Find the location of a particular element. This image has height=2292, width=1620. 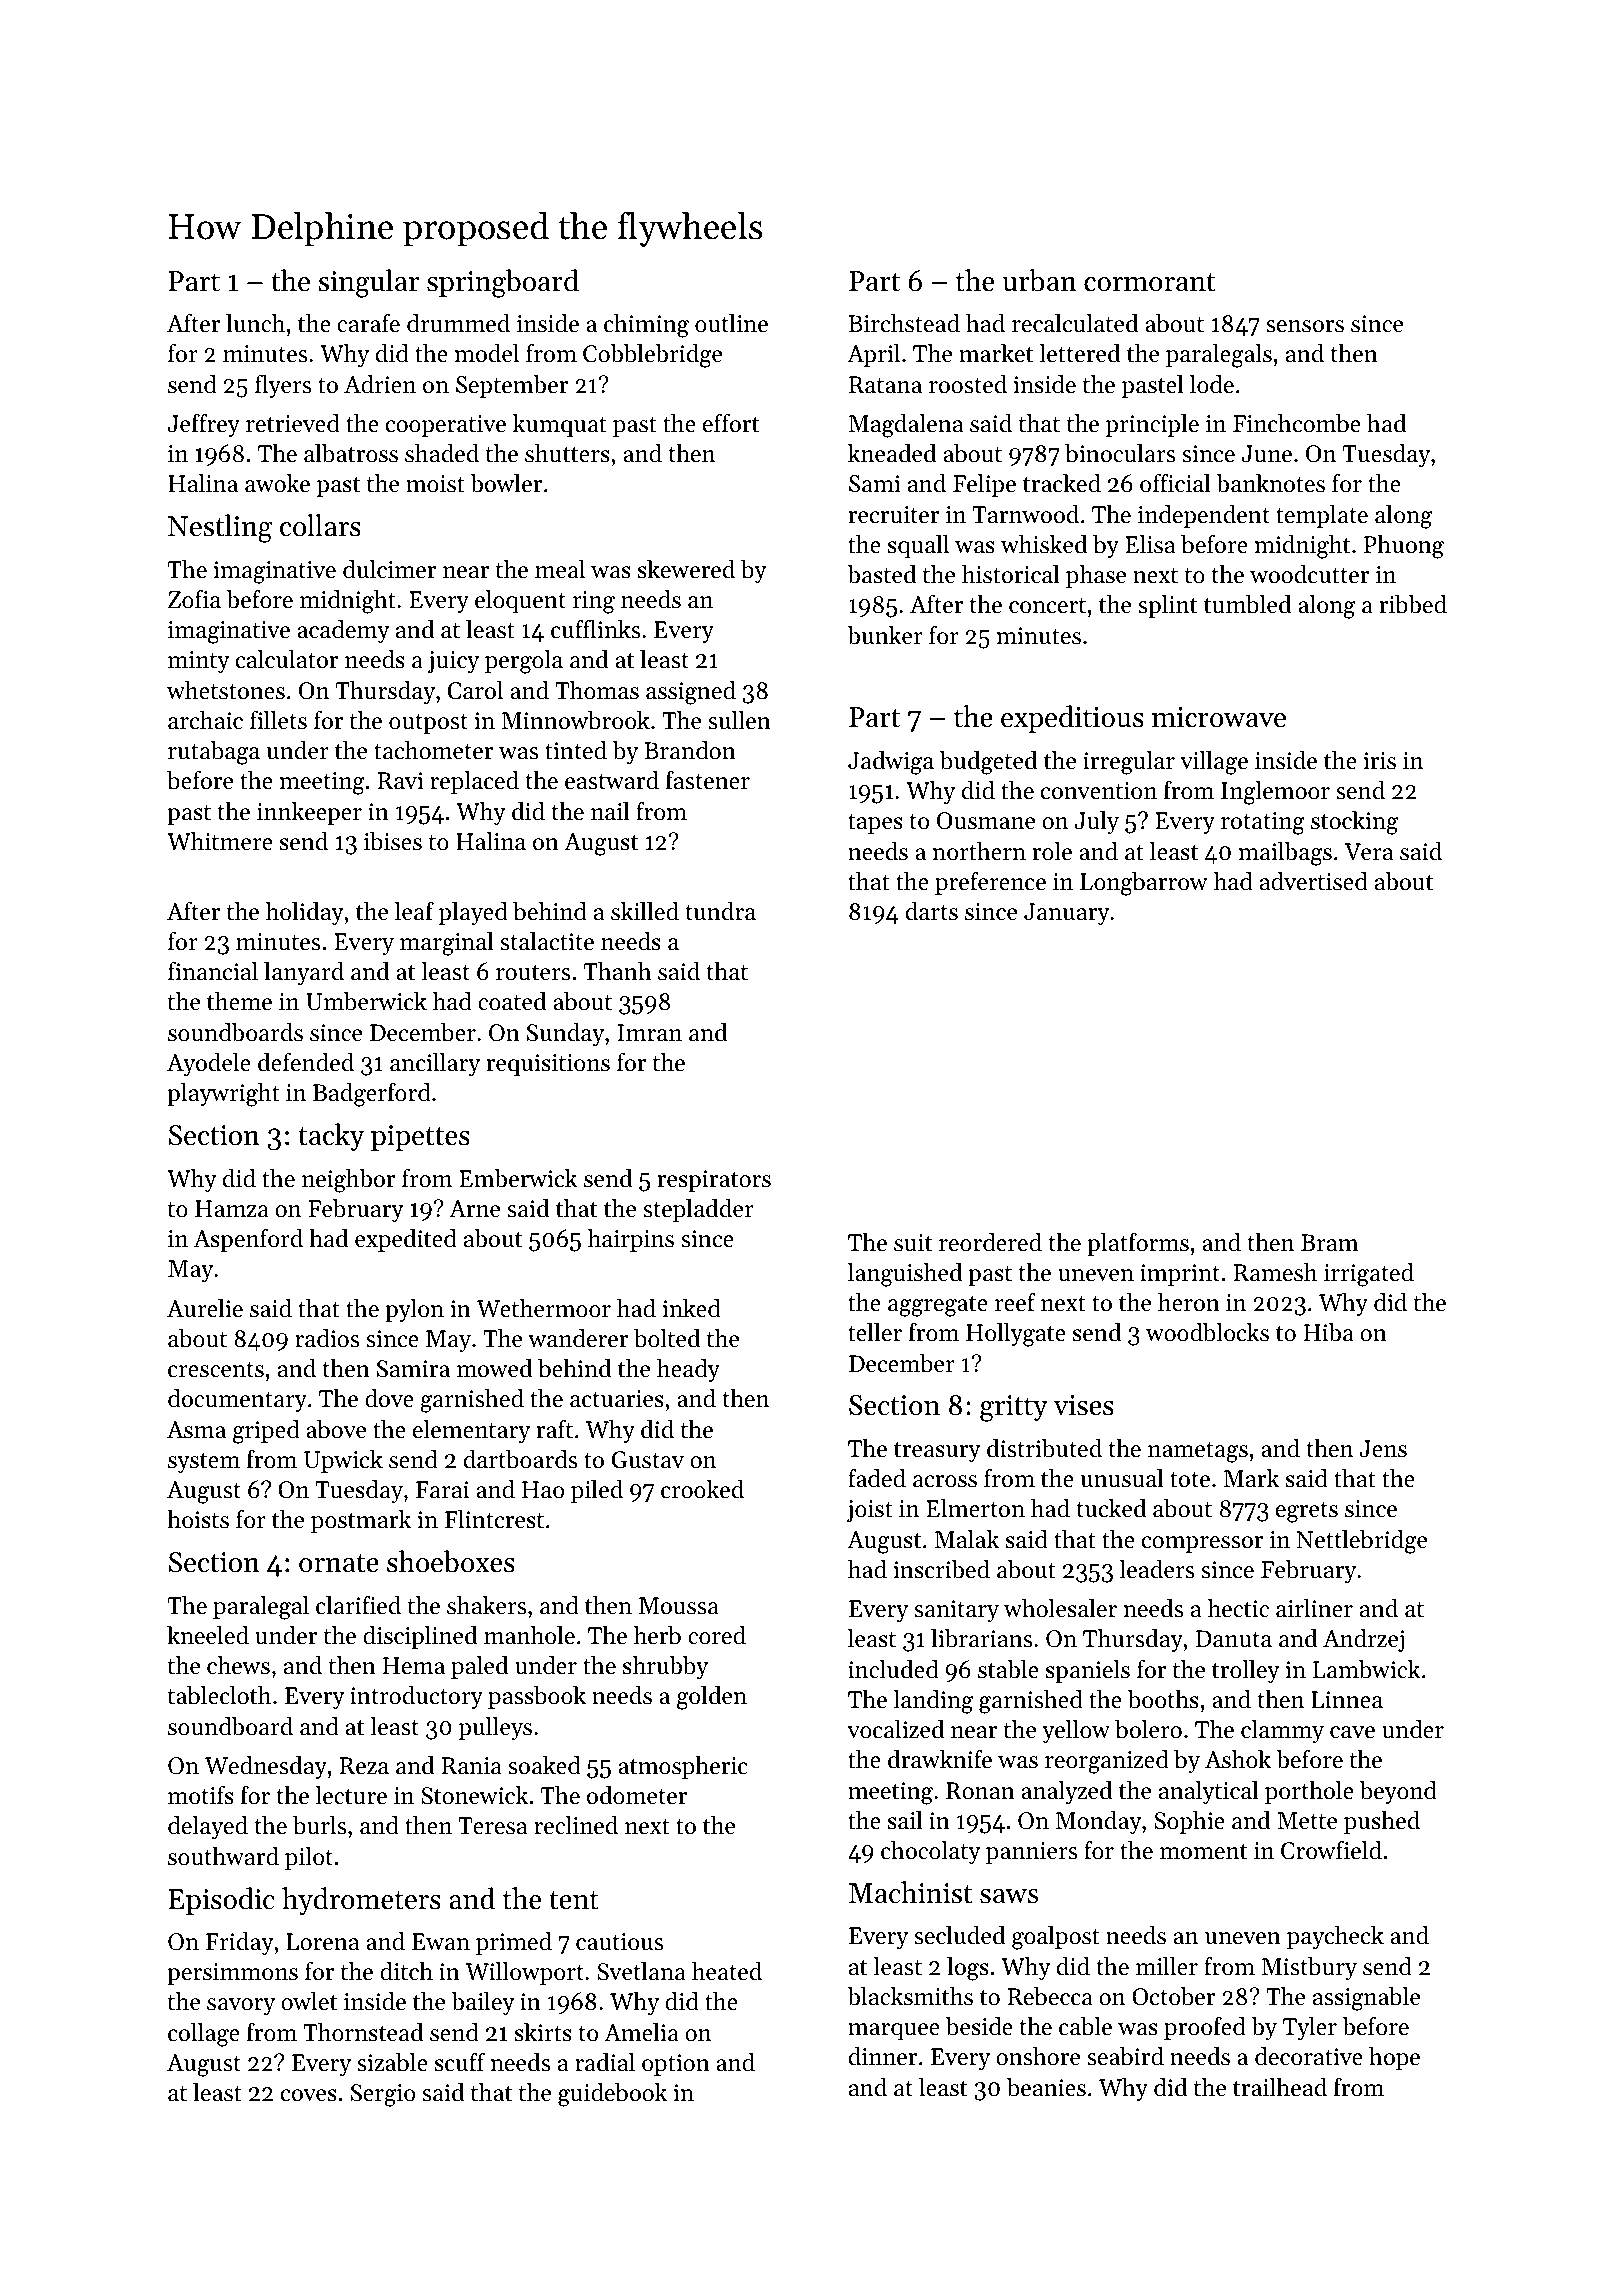

beside is located at coordinates (979, 2026).
